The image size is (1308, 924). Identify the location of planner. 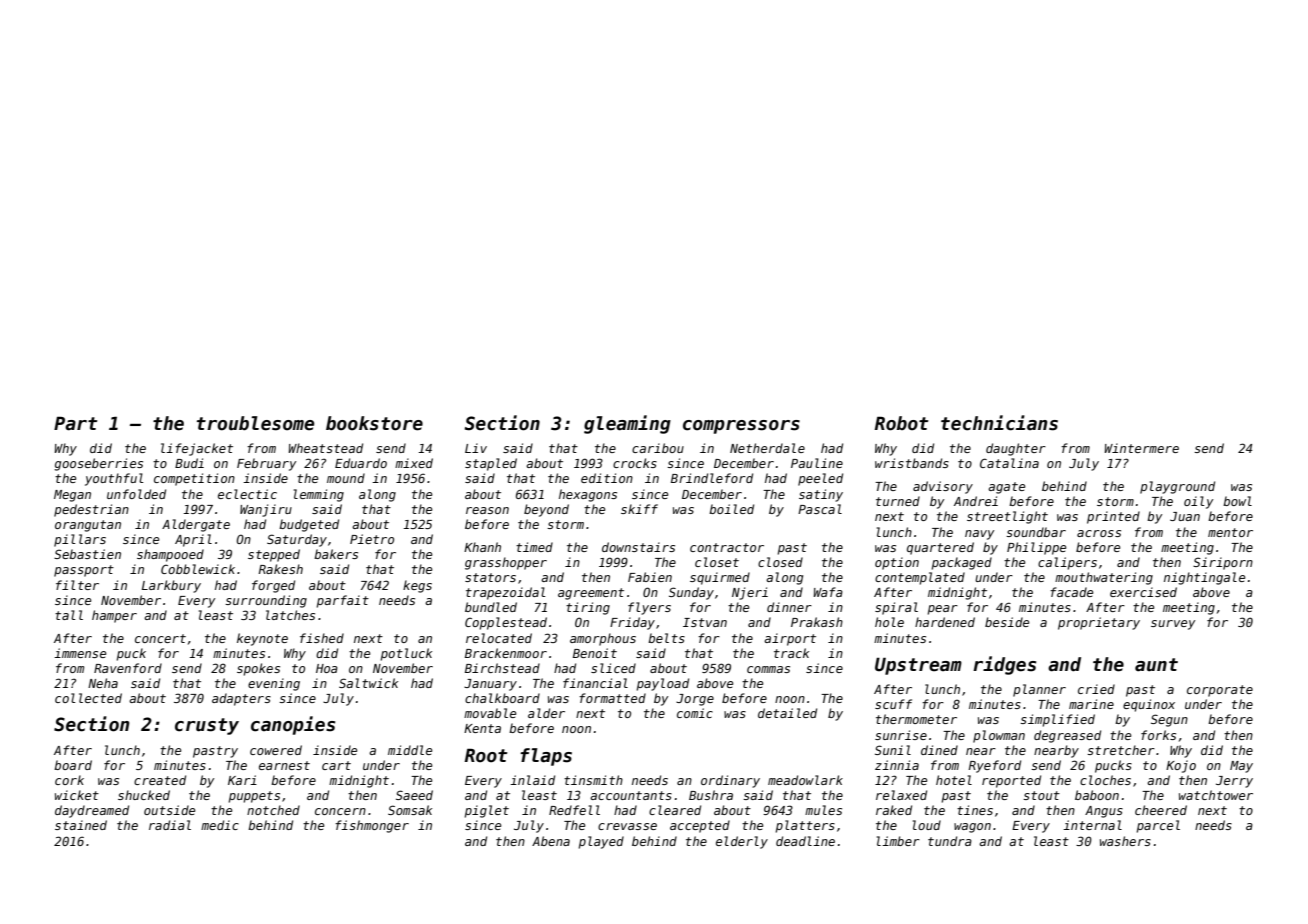
(1039, 690).
